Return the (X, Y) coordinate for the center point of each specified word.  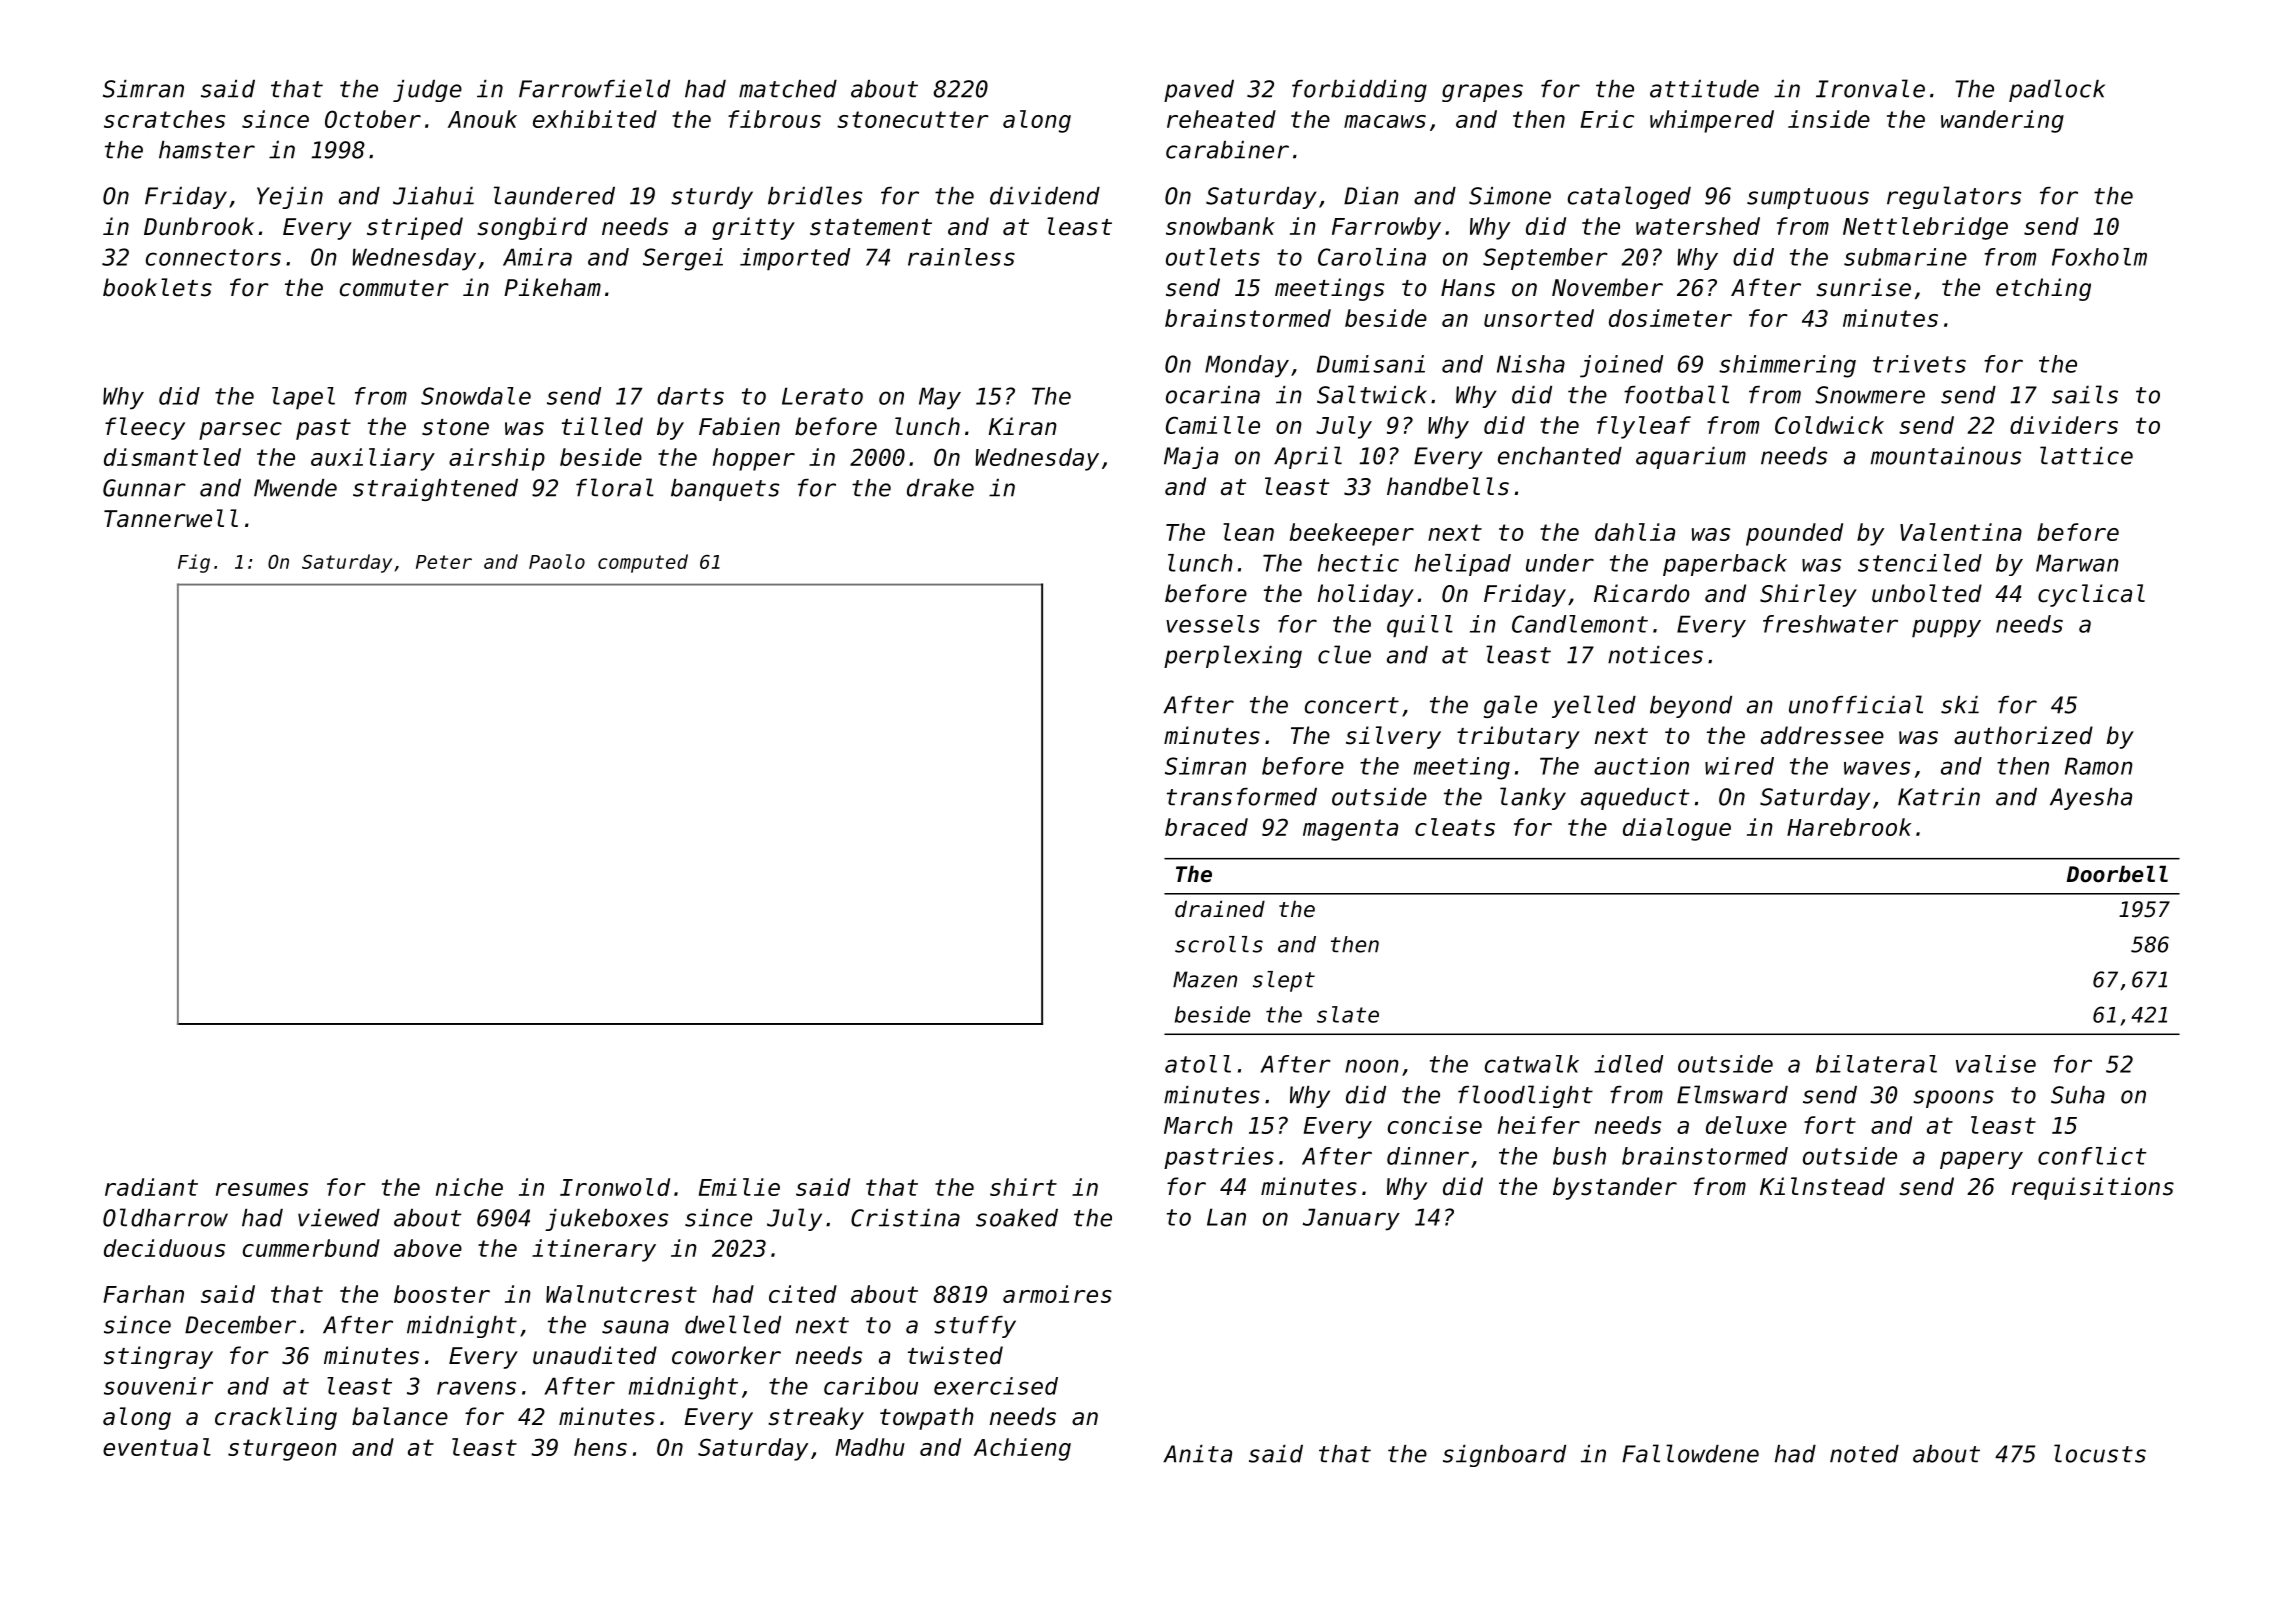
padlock (2057, 90)
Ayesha (2091, 799)
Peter (444, 562)
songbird (532, 228)
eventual (157, 1447)
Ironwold (615, 1187)
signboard (1504, 1456)
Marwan (2077, 563)
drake (940, 488)
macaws (1385, 121)
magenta (1350, 830)
